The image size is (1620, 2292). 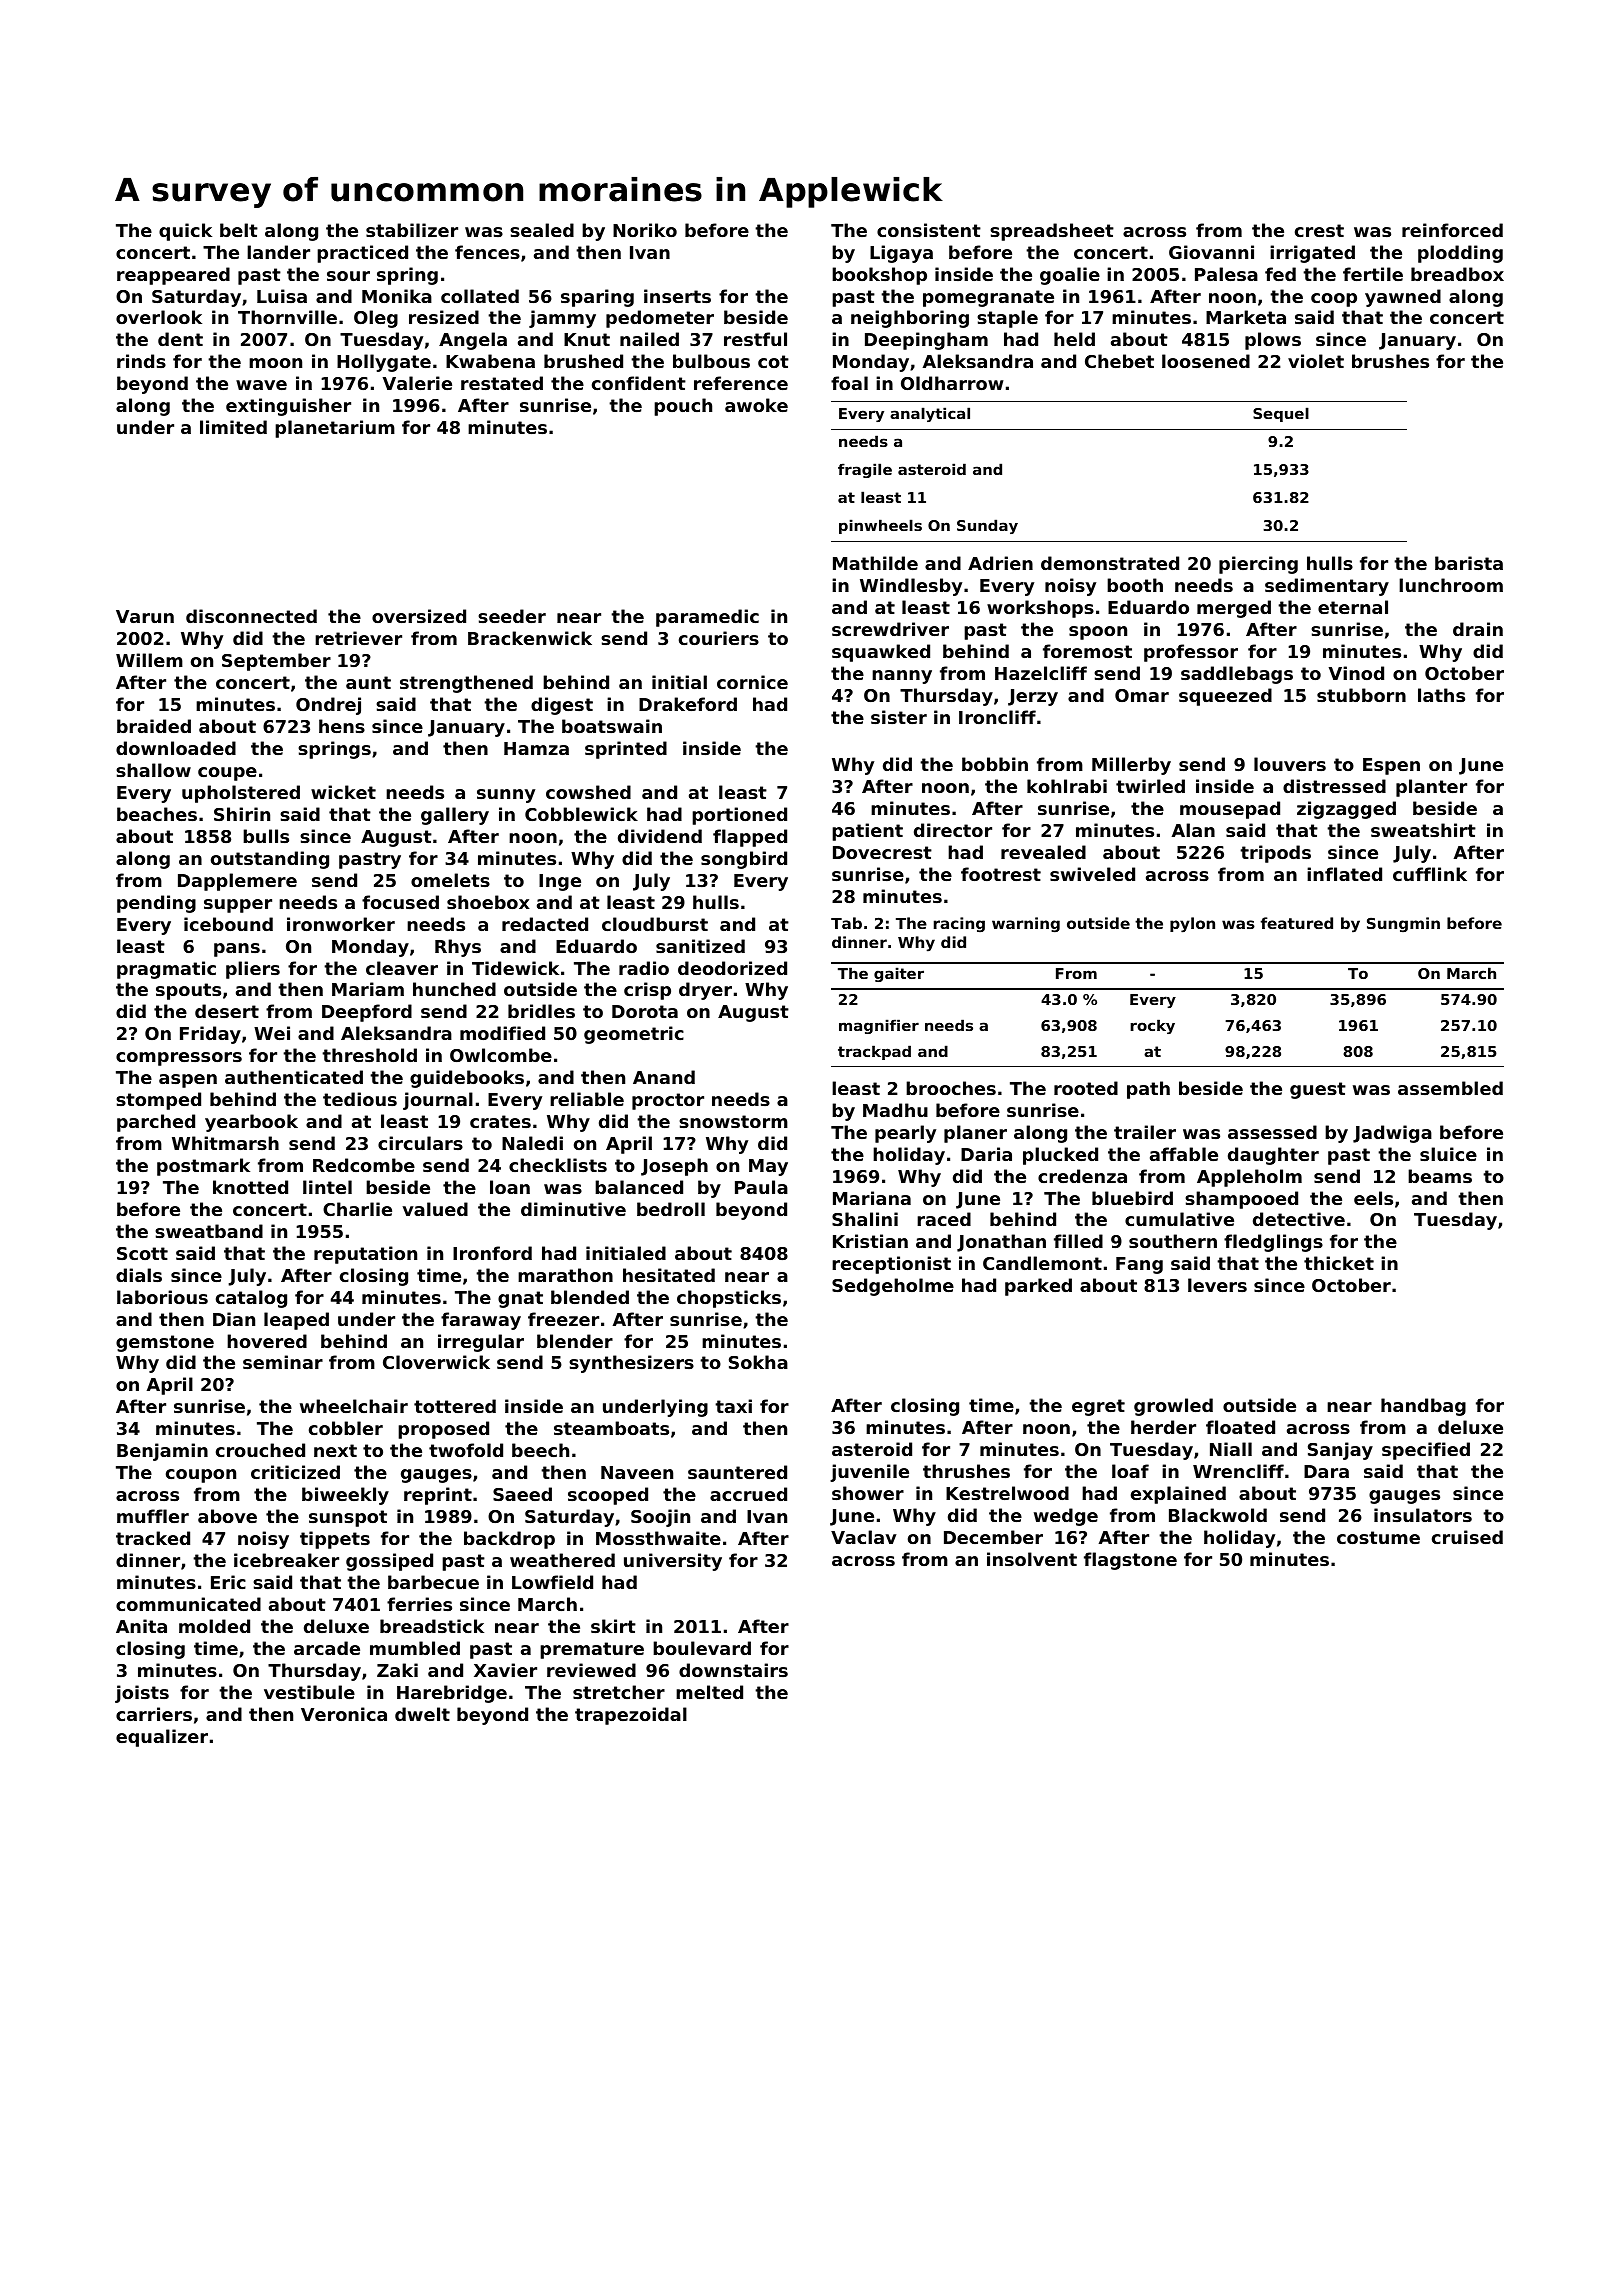 What do you see at coordinates (1007, 319) in the screenshot?
I see `staple` at bounding box center [1007, 319].
